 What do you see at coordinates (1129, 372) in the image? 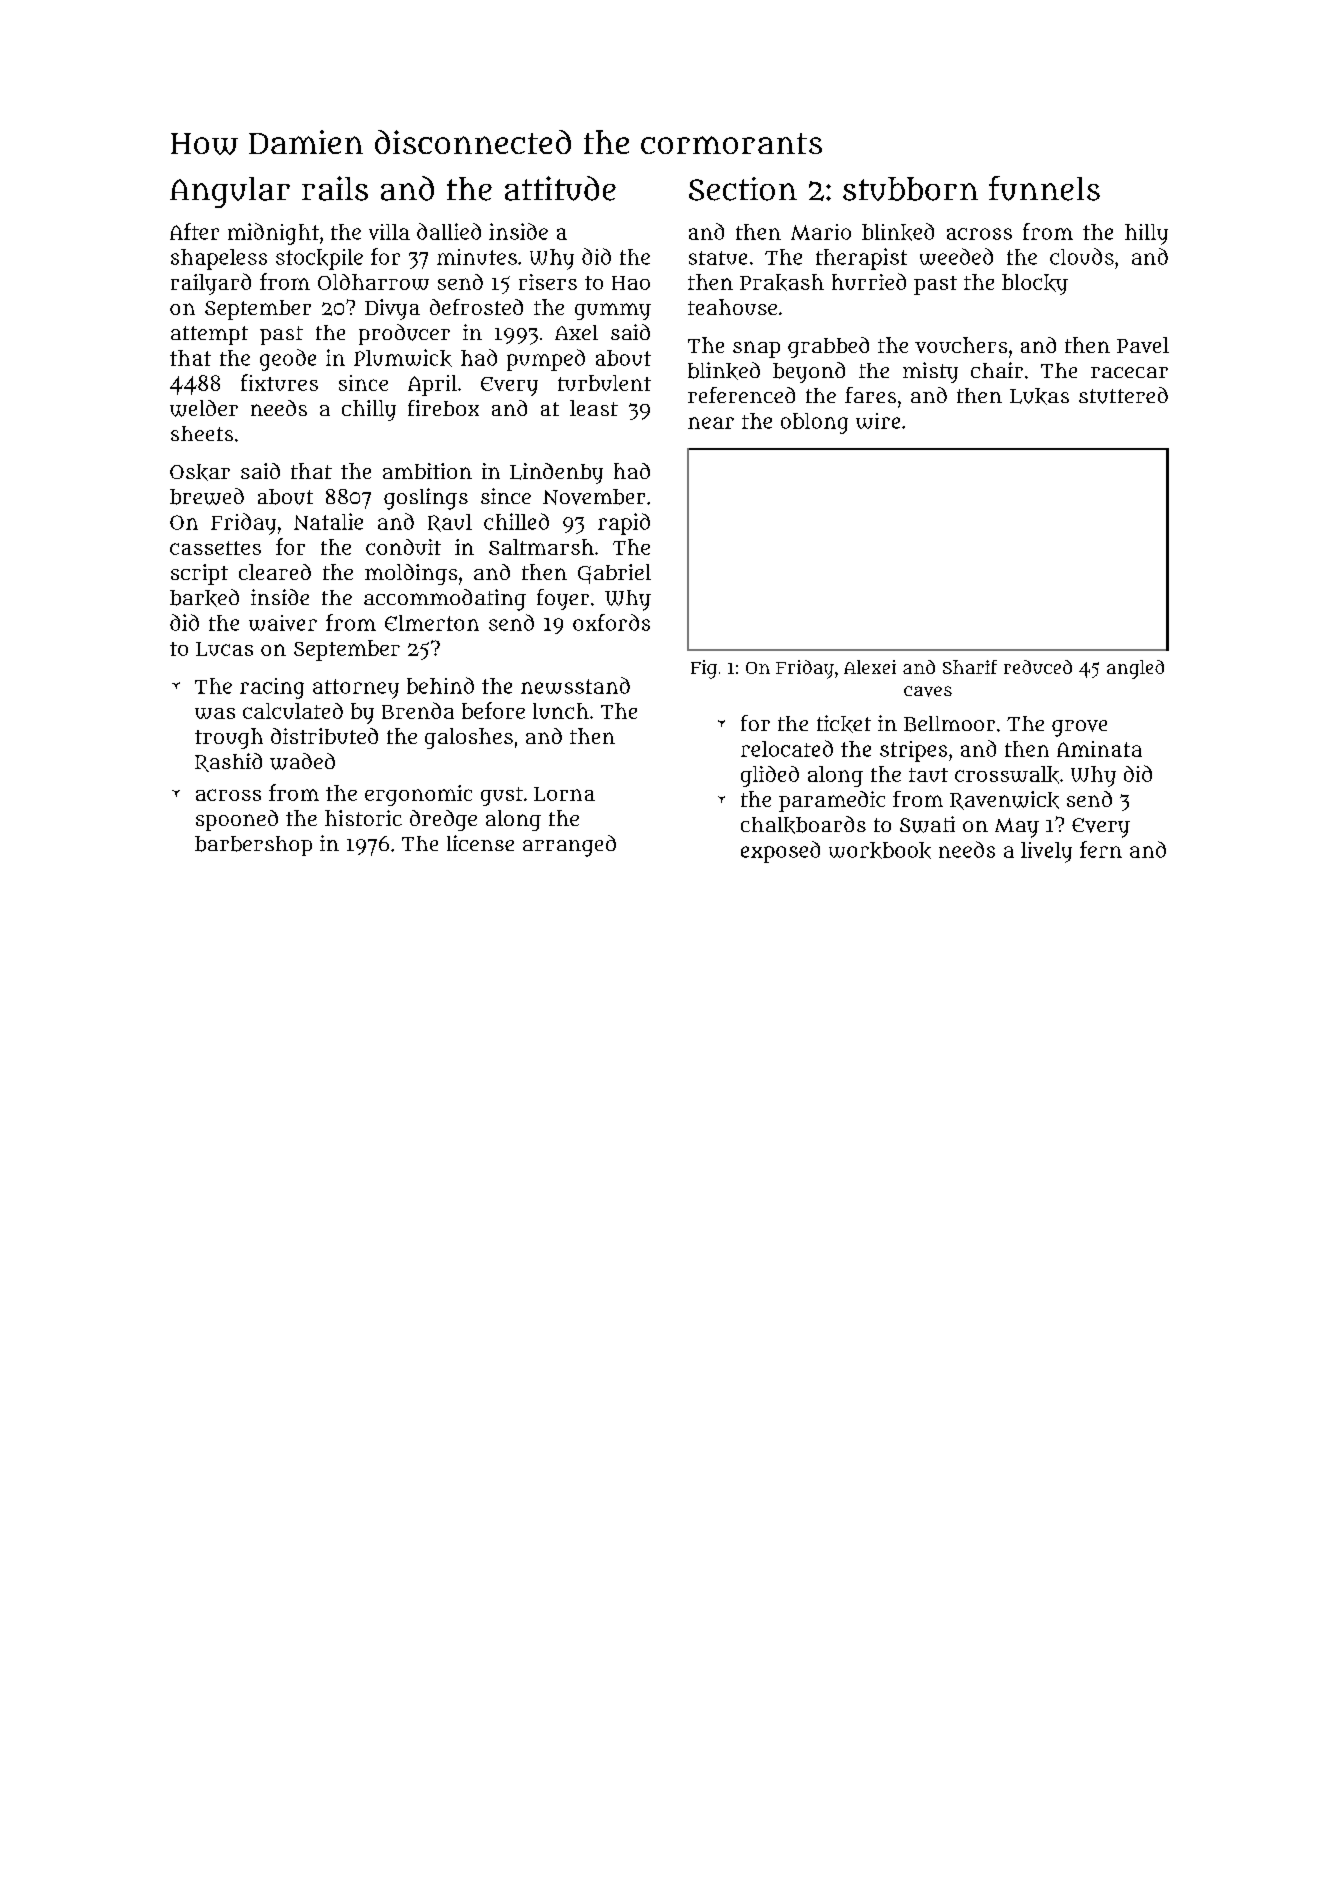
I see `racecar` at bounding box center [1129, 372].
